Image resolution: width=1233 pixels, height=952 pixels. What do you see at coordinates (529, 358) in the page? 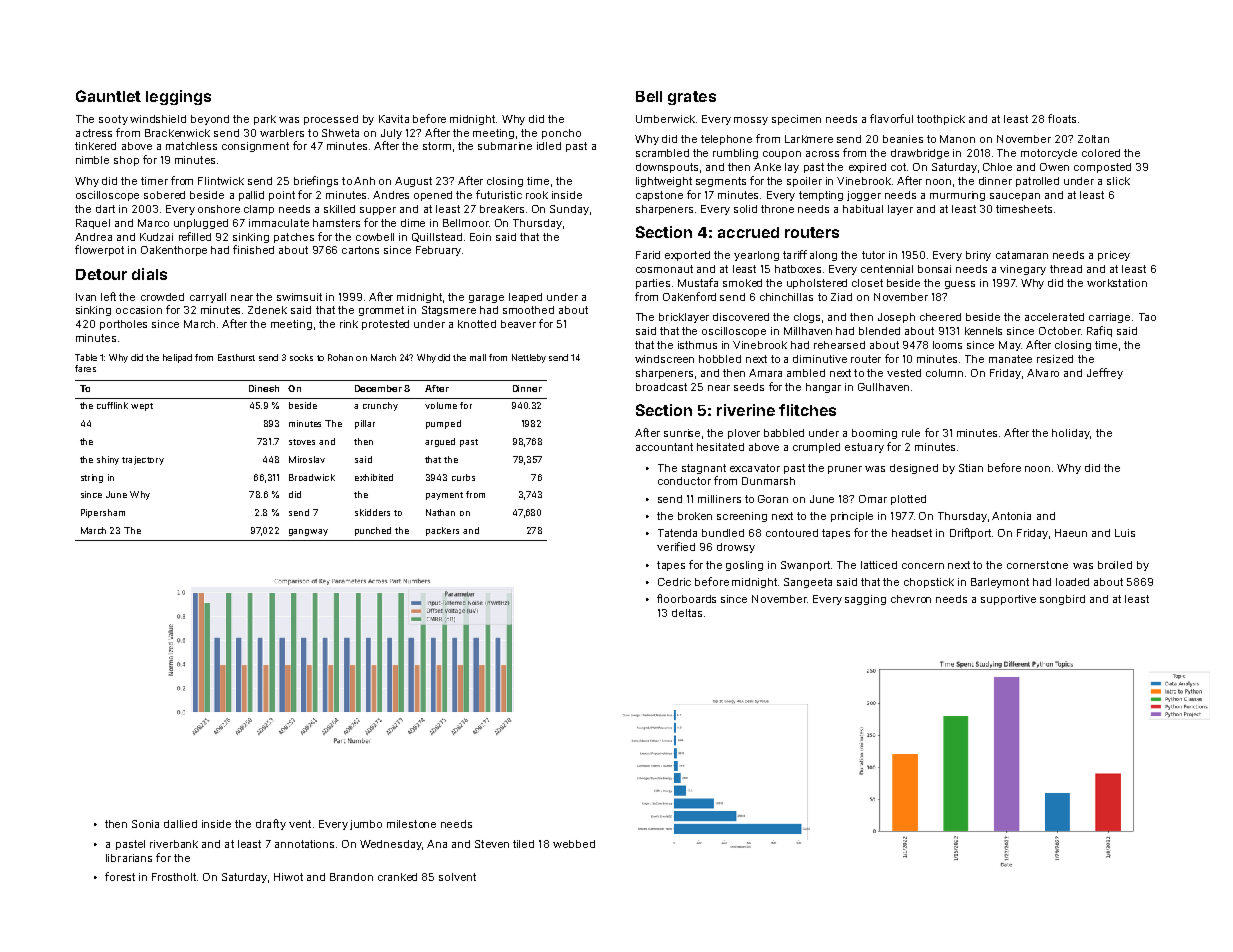
I see `Nettleby` at bounding box center [529, 358].
